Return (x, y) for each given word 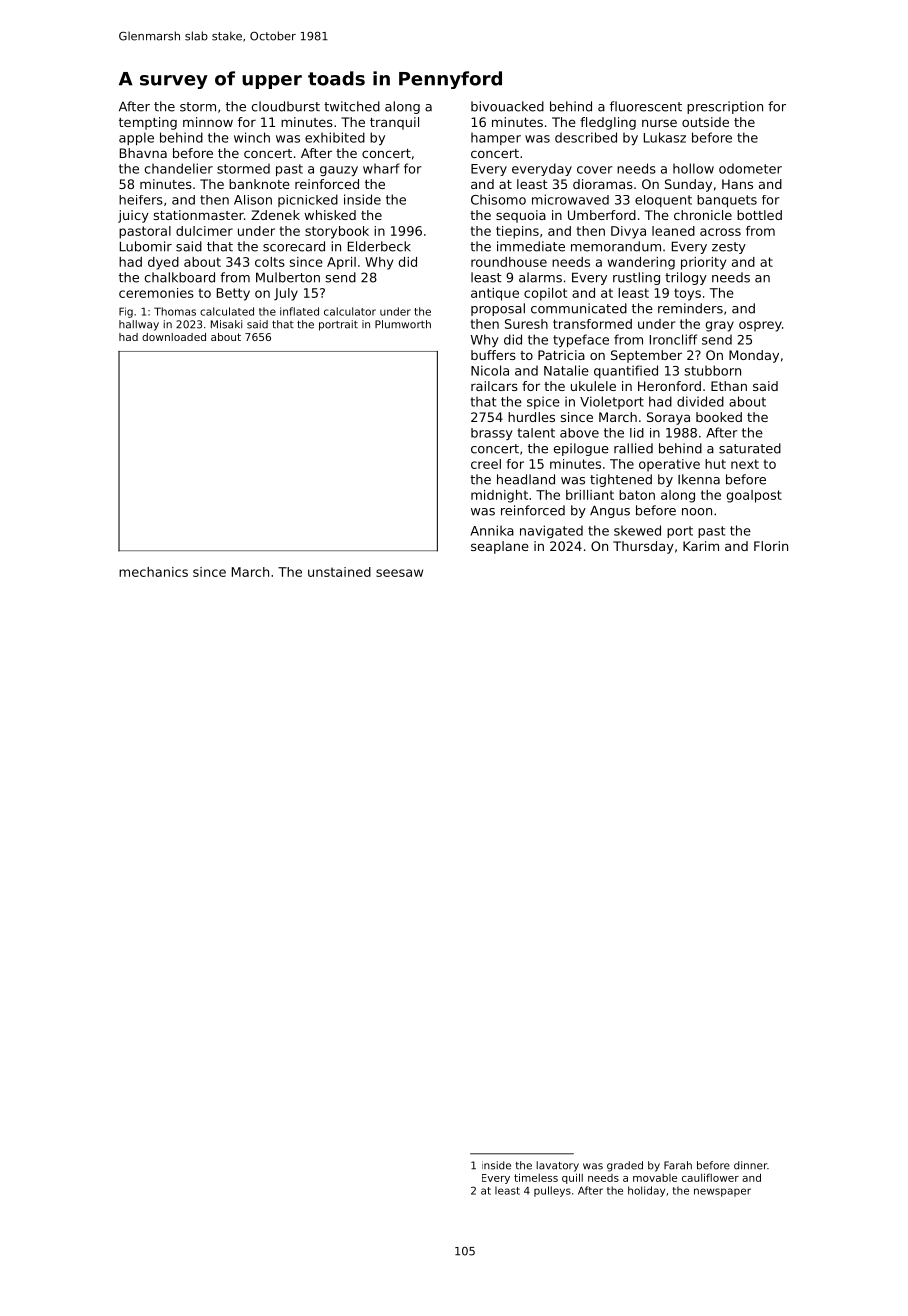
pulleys (552, 1191)
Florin (771, 546)
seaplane (499, 547)
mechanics (153, 572)
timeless (536, 1177)
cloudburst (286, 106)
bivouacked (507, 106)
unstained (339, 572)
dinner (750, 1165)
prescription (725, 107)
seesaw (399, 573)
